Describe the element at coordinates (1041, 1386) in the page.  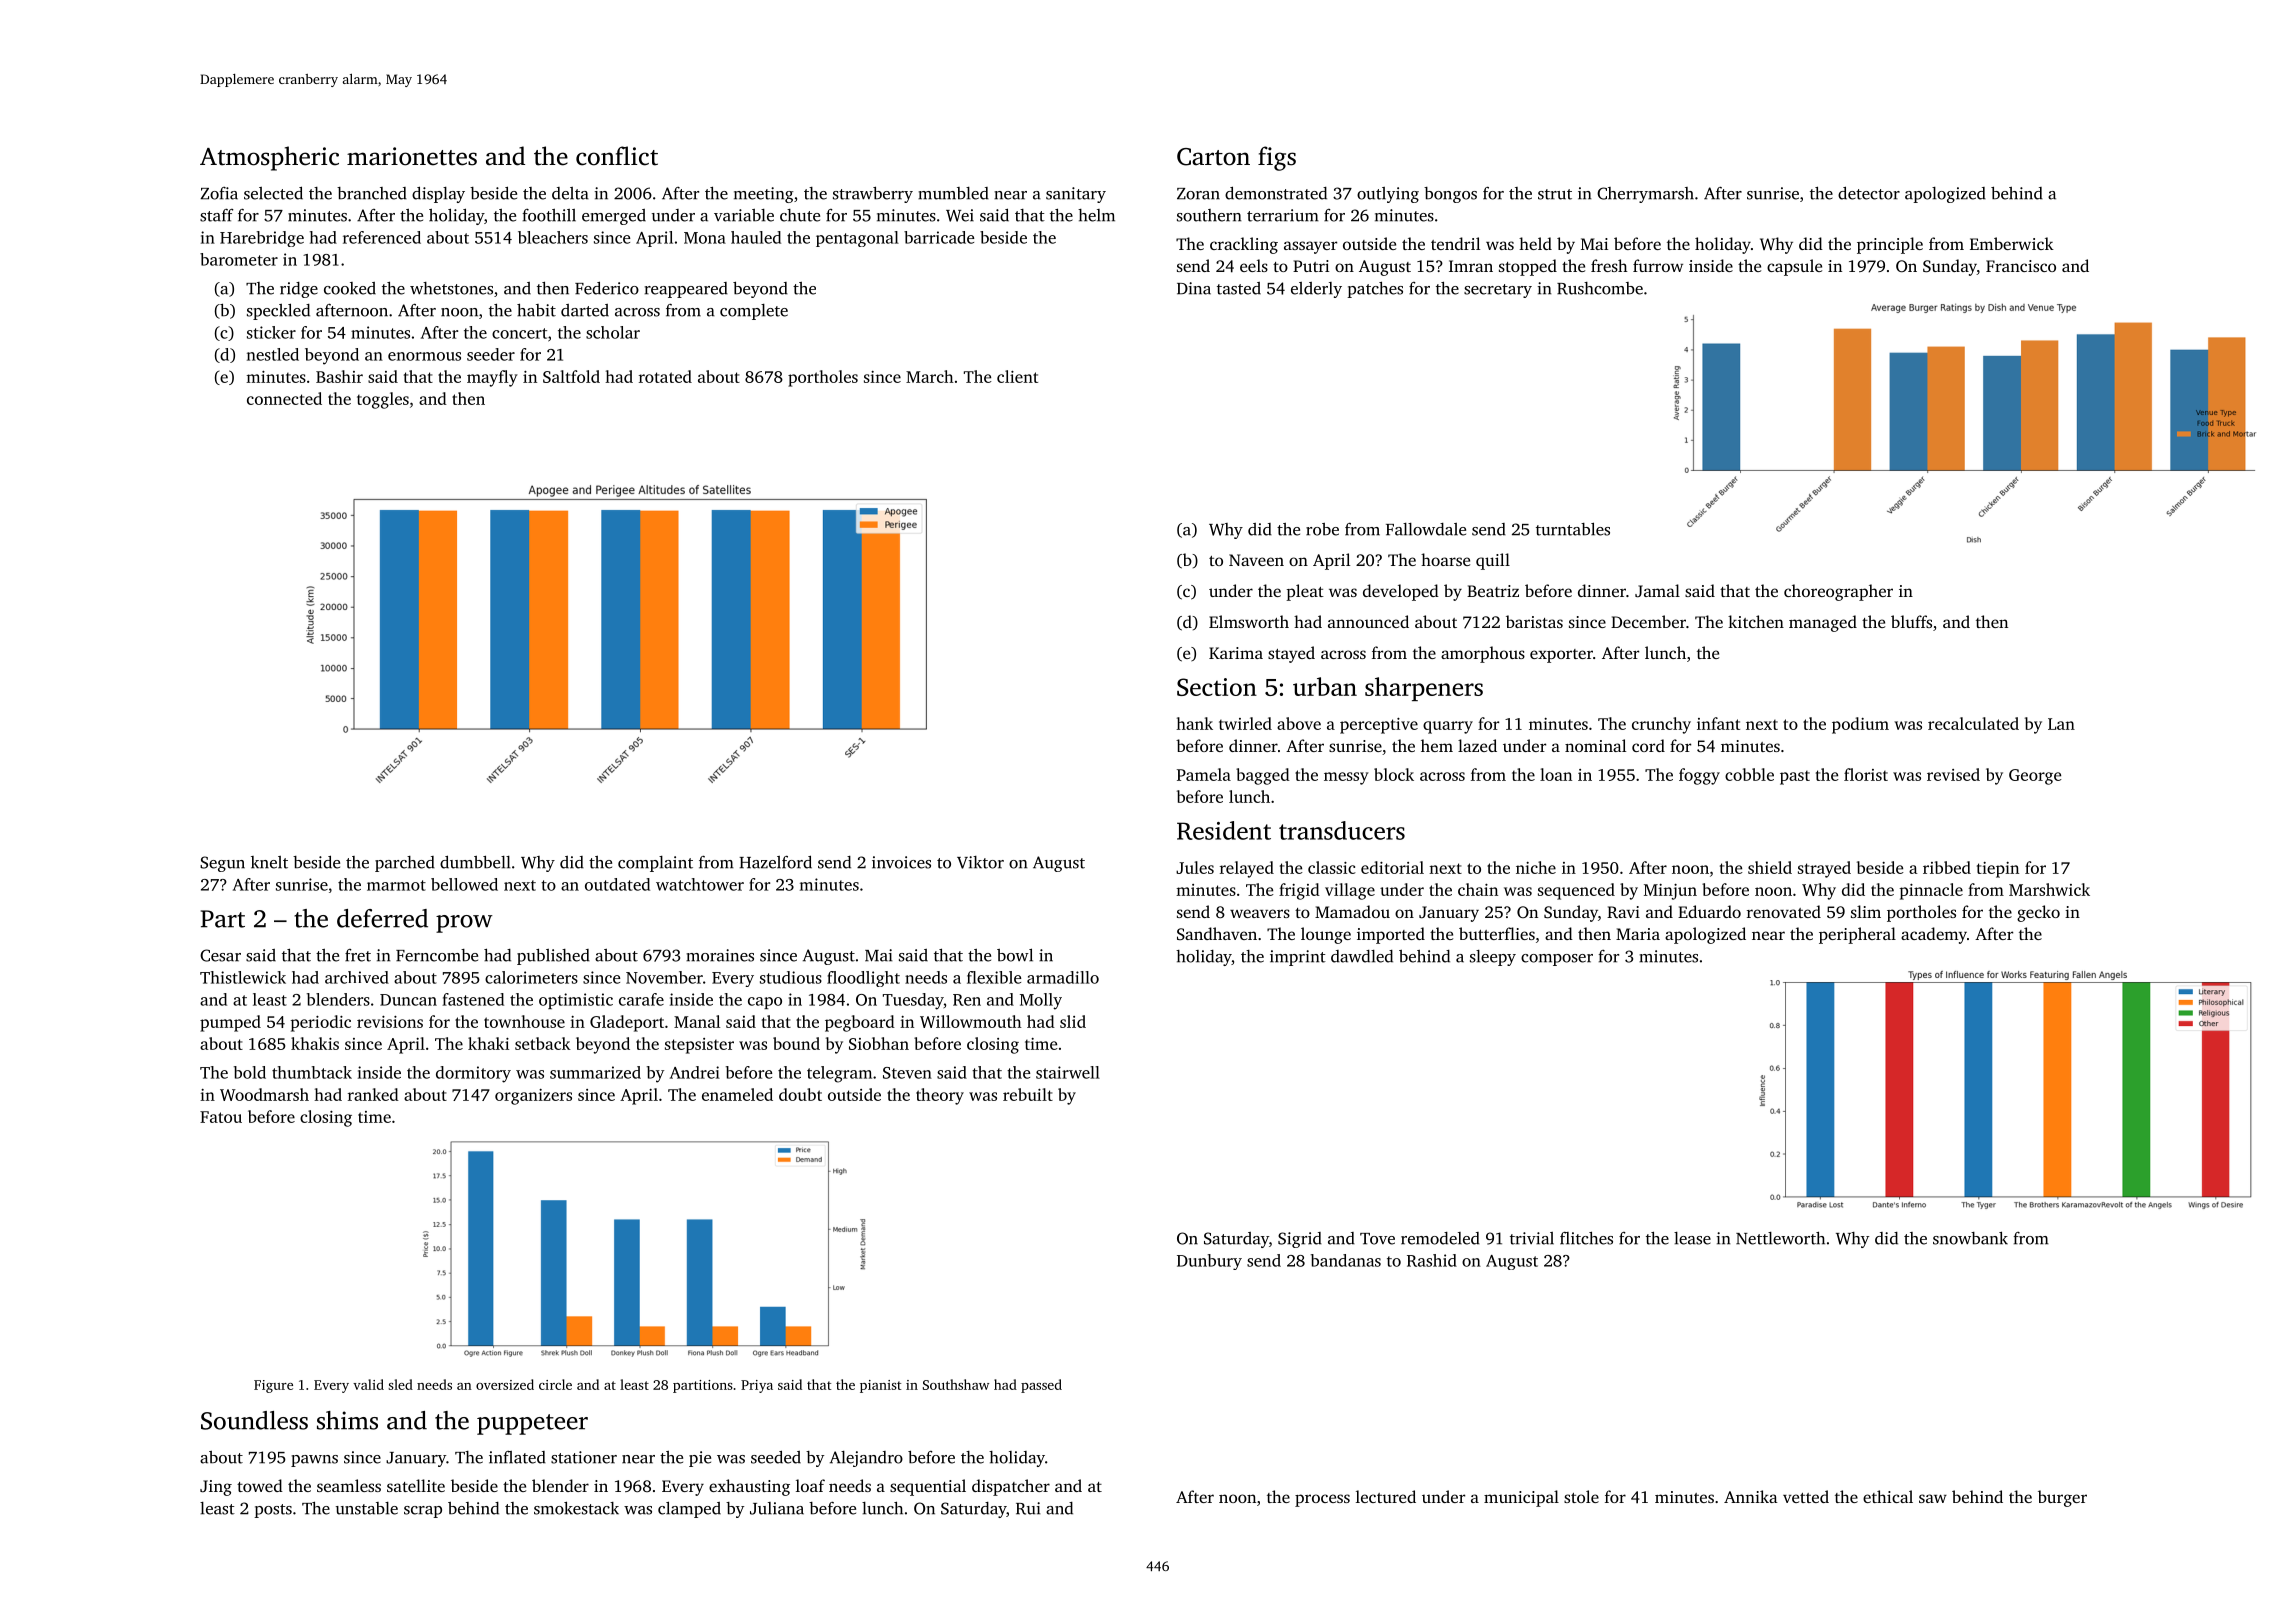
I see `passed` at that location.
